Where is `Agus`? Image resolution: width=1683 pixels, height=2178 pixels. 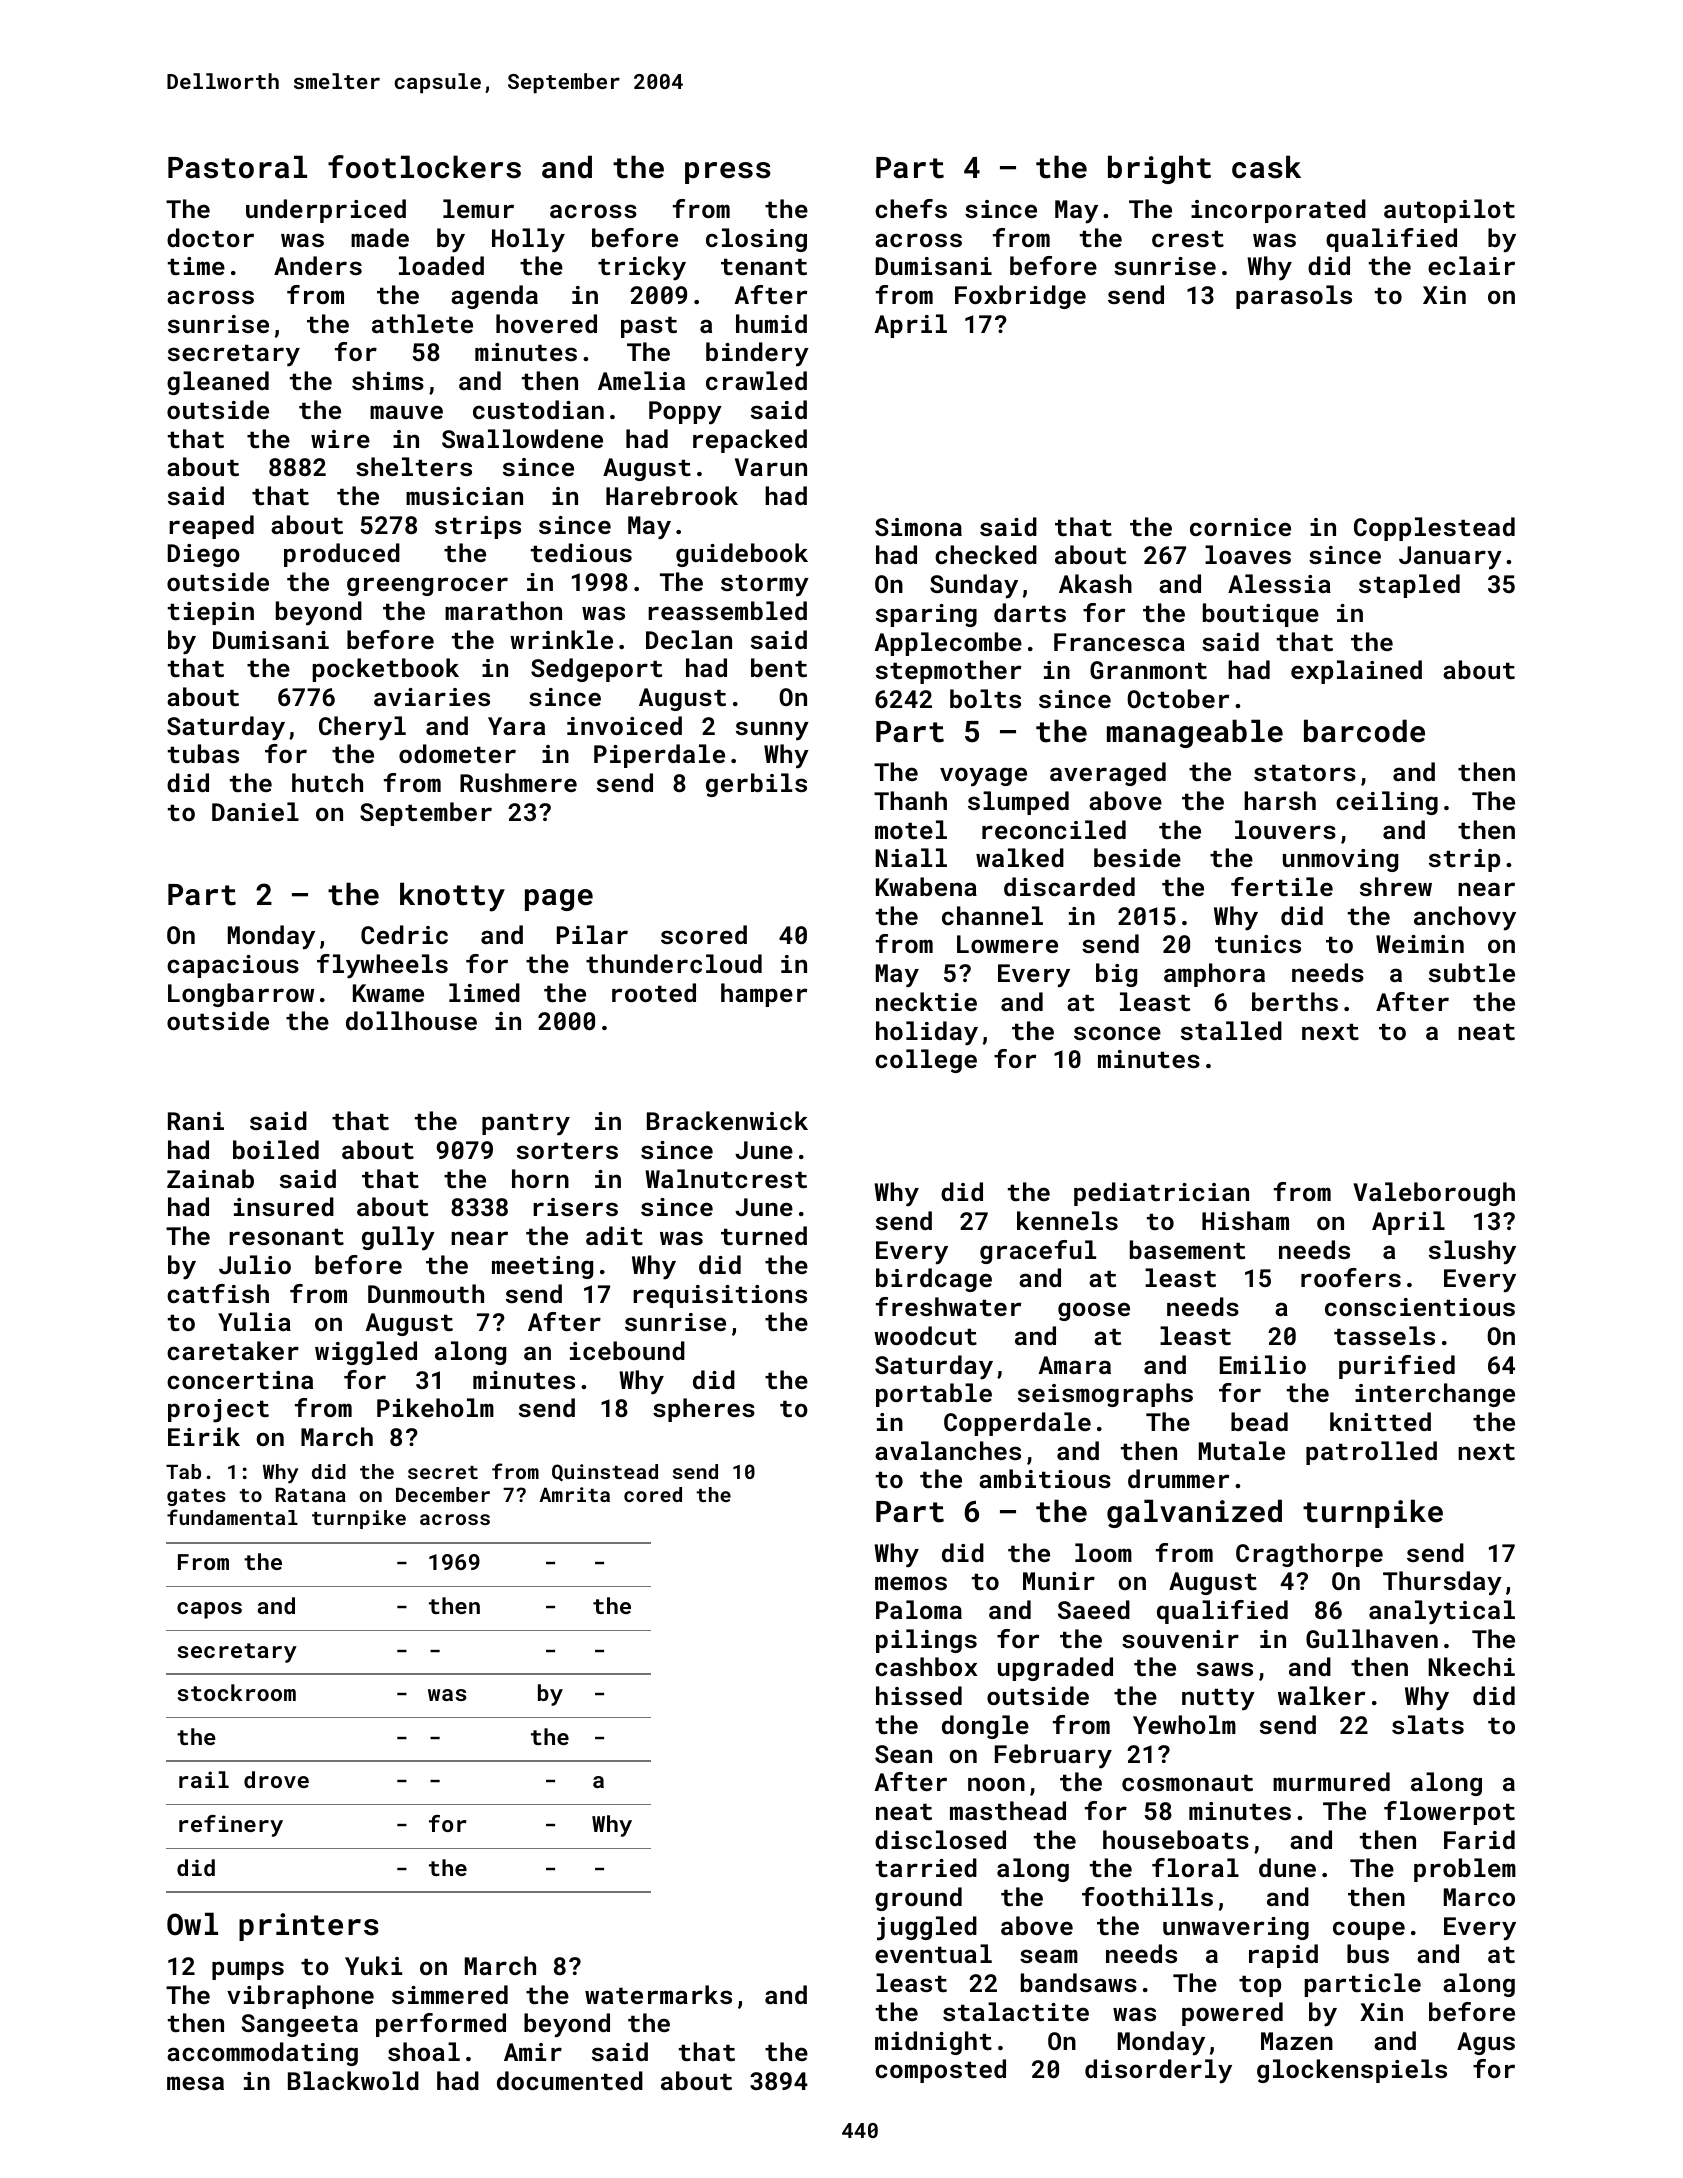
Agus is located at coordinates (1486, 2043).
